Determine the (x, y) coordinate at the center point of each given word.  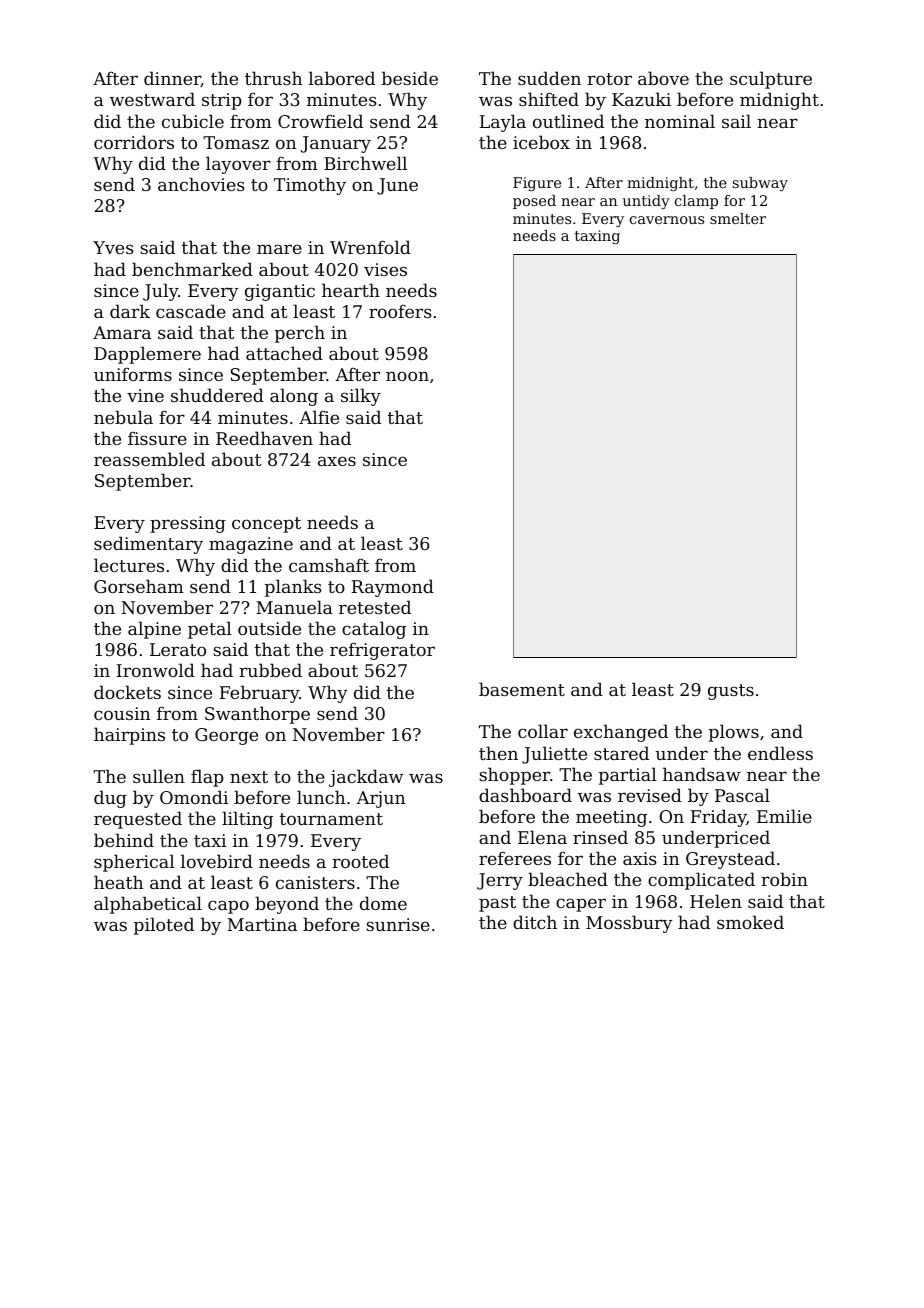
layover (238, 165)
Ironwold (155, 670)
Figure (537, 184)
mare (279, 249)
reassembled (149, 459)
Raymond (392, 588)
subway (760, 184)
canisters (315, 882)
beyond (287, 905)
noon (407, 376)
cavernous (667, 220)
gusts (731, 692)
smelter (738, 218)
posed (534, 202)
